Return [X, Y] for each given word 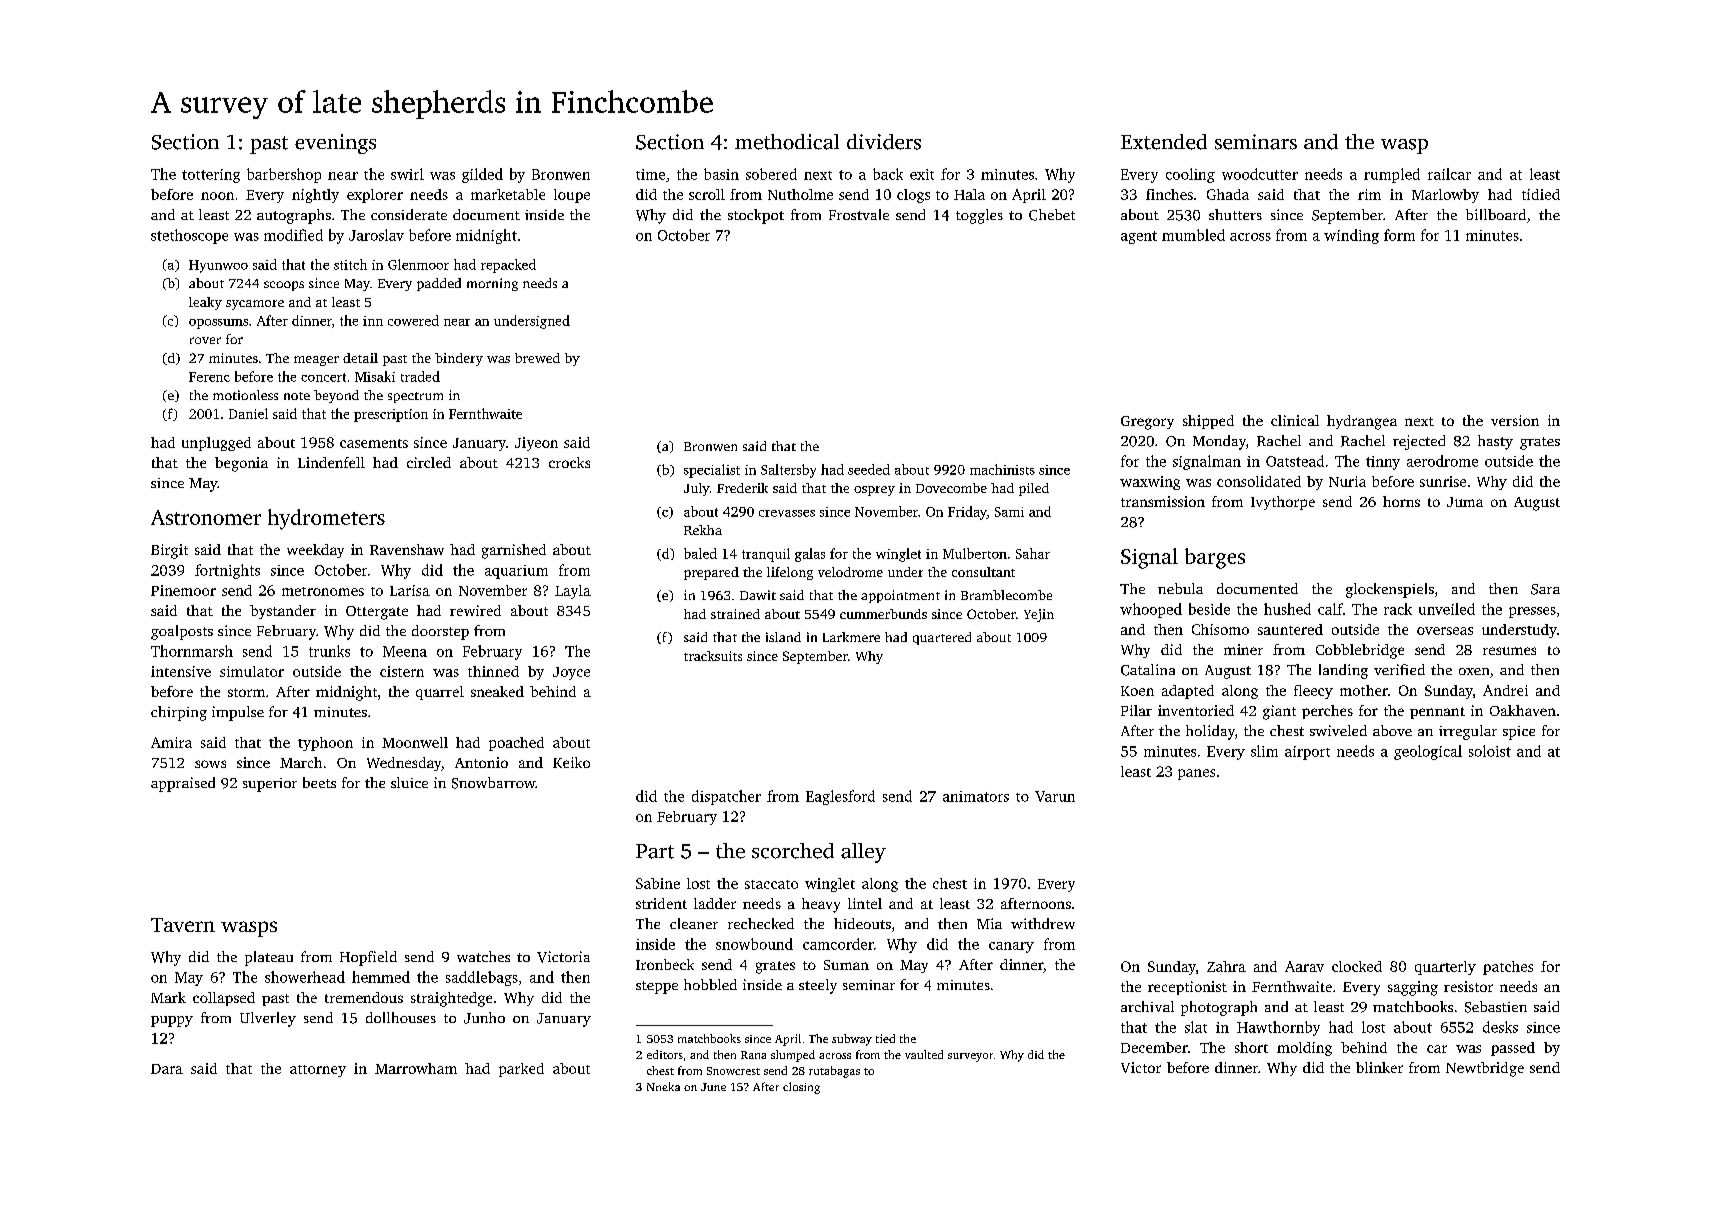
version [1515, 420]
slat [1196, 1027]
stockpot [756, 216]
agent [1139, 237]
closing [801, 1088]
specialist [712, 471]
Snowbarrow [493, 783]
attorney [318, 1071]
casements [374, 443]
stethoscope [189, 236]
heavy [821, 905]
